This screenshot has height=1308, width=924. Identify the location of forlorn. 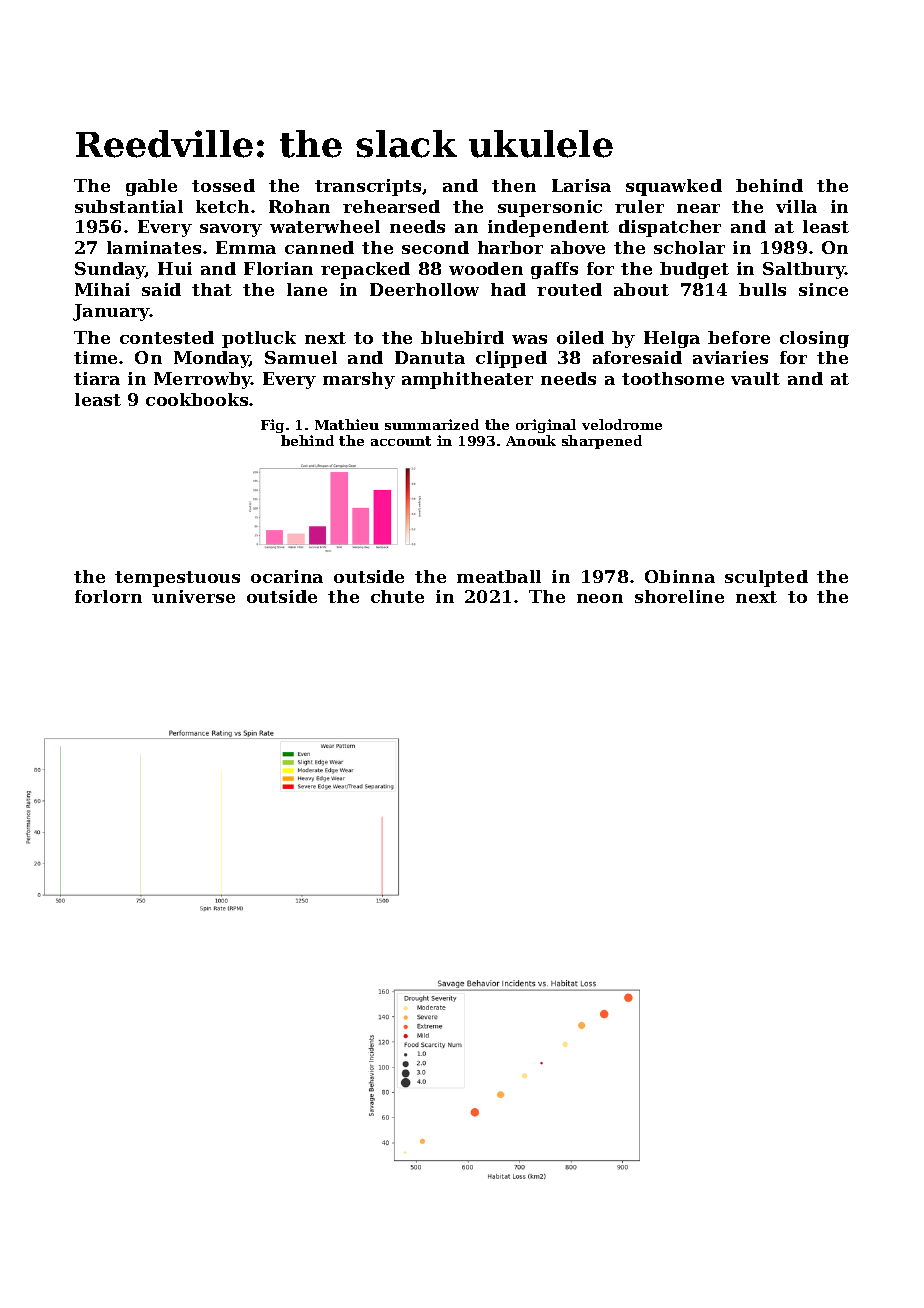
(108, 596).
